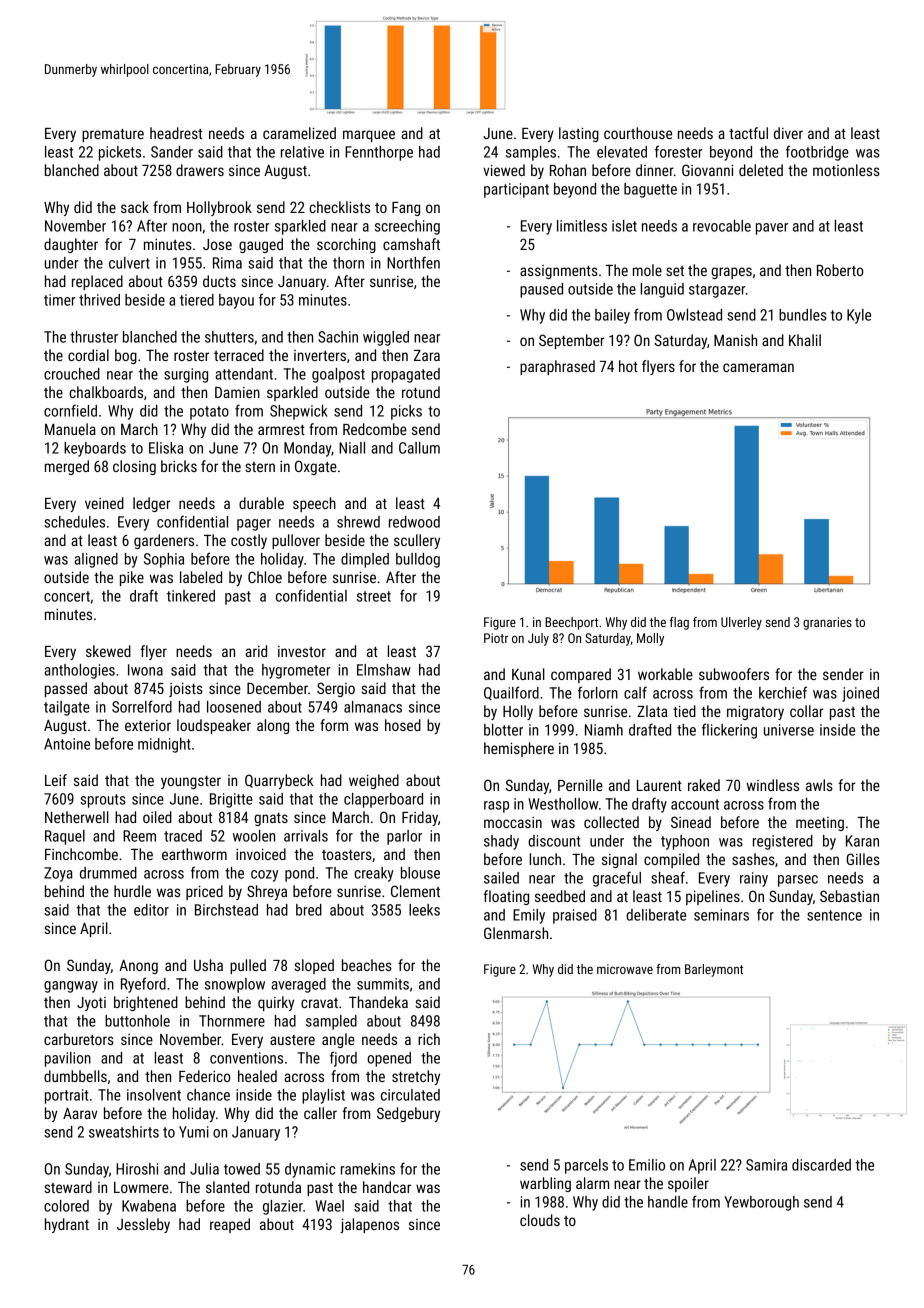 Image resolution: width=924 pixels, height=1308 pixels. What do you see at coordinates (200, 170) in the screenshot?
I see `drawers` at bounding box center [200, 170].
